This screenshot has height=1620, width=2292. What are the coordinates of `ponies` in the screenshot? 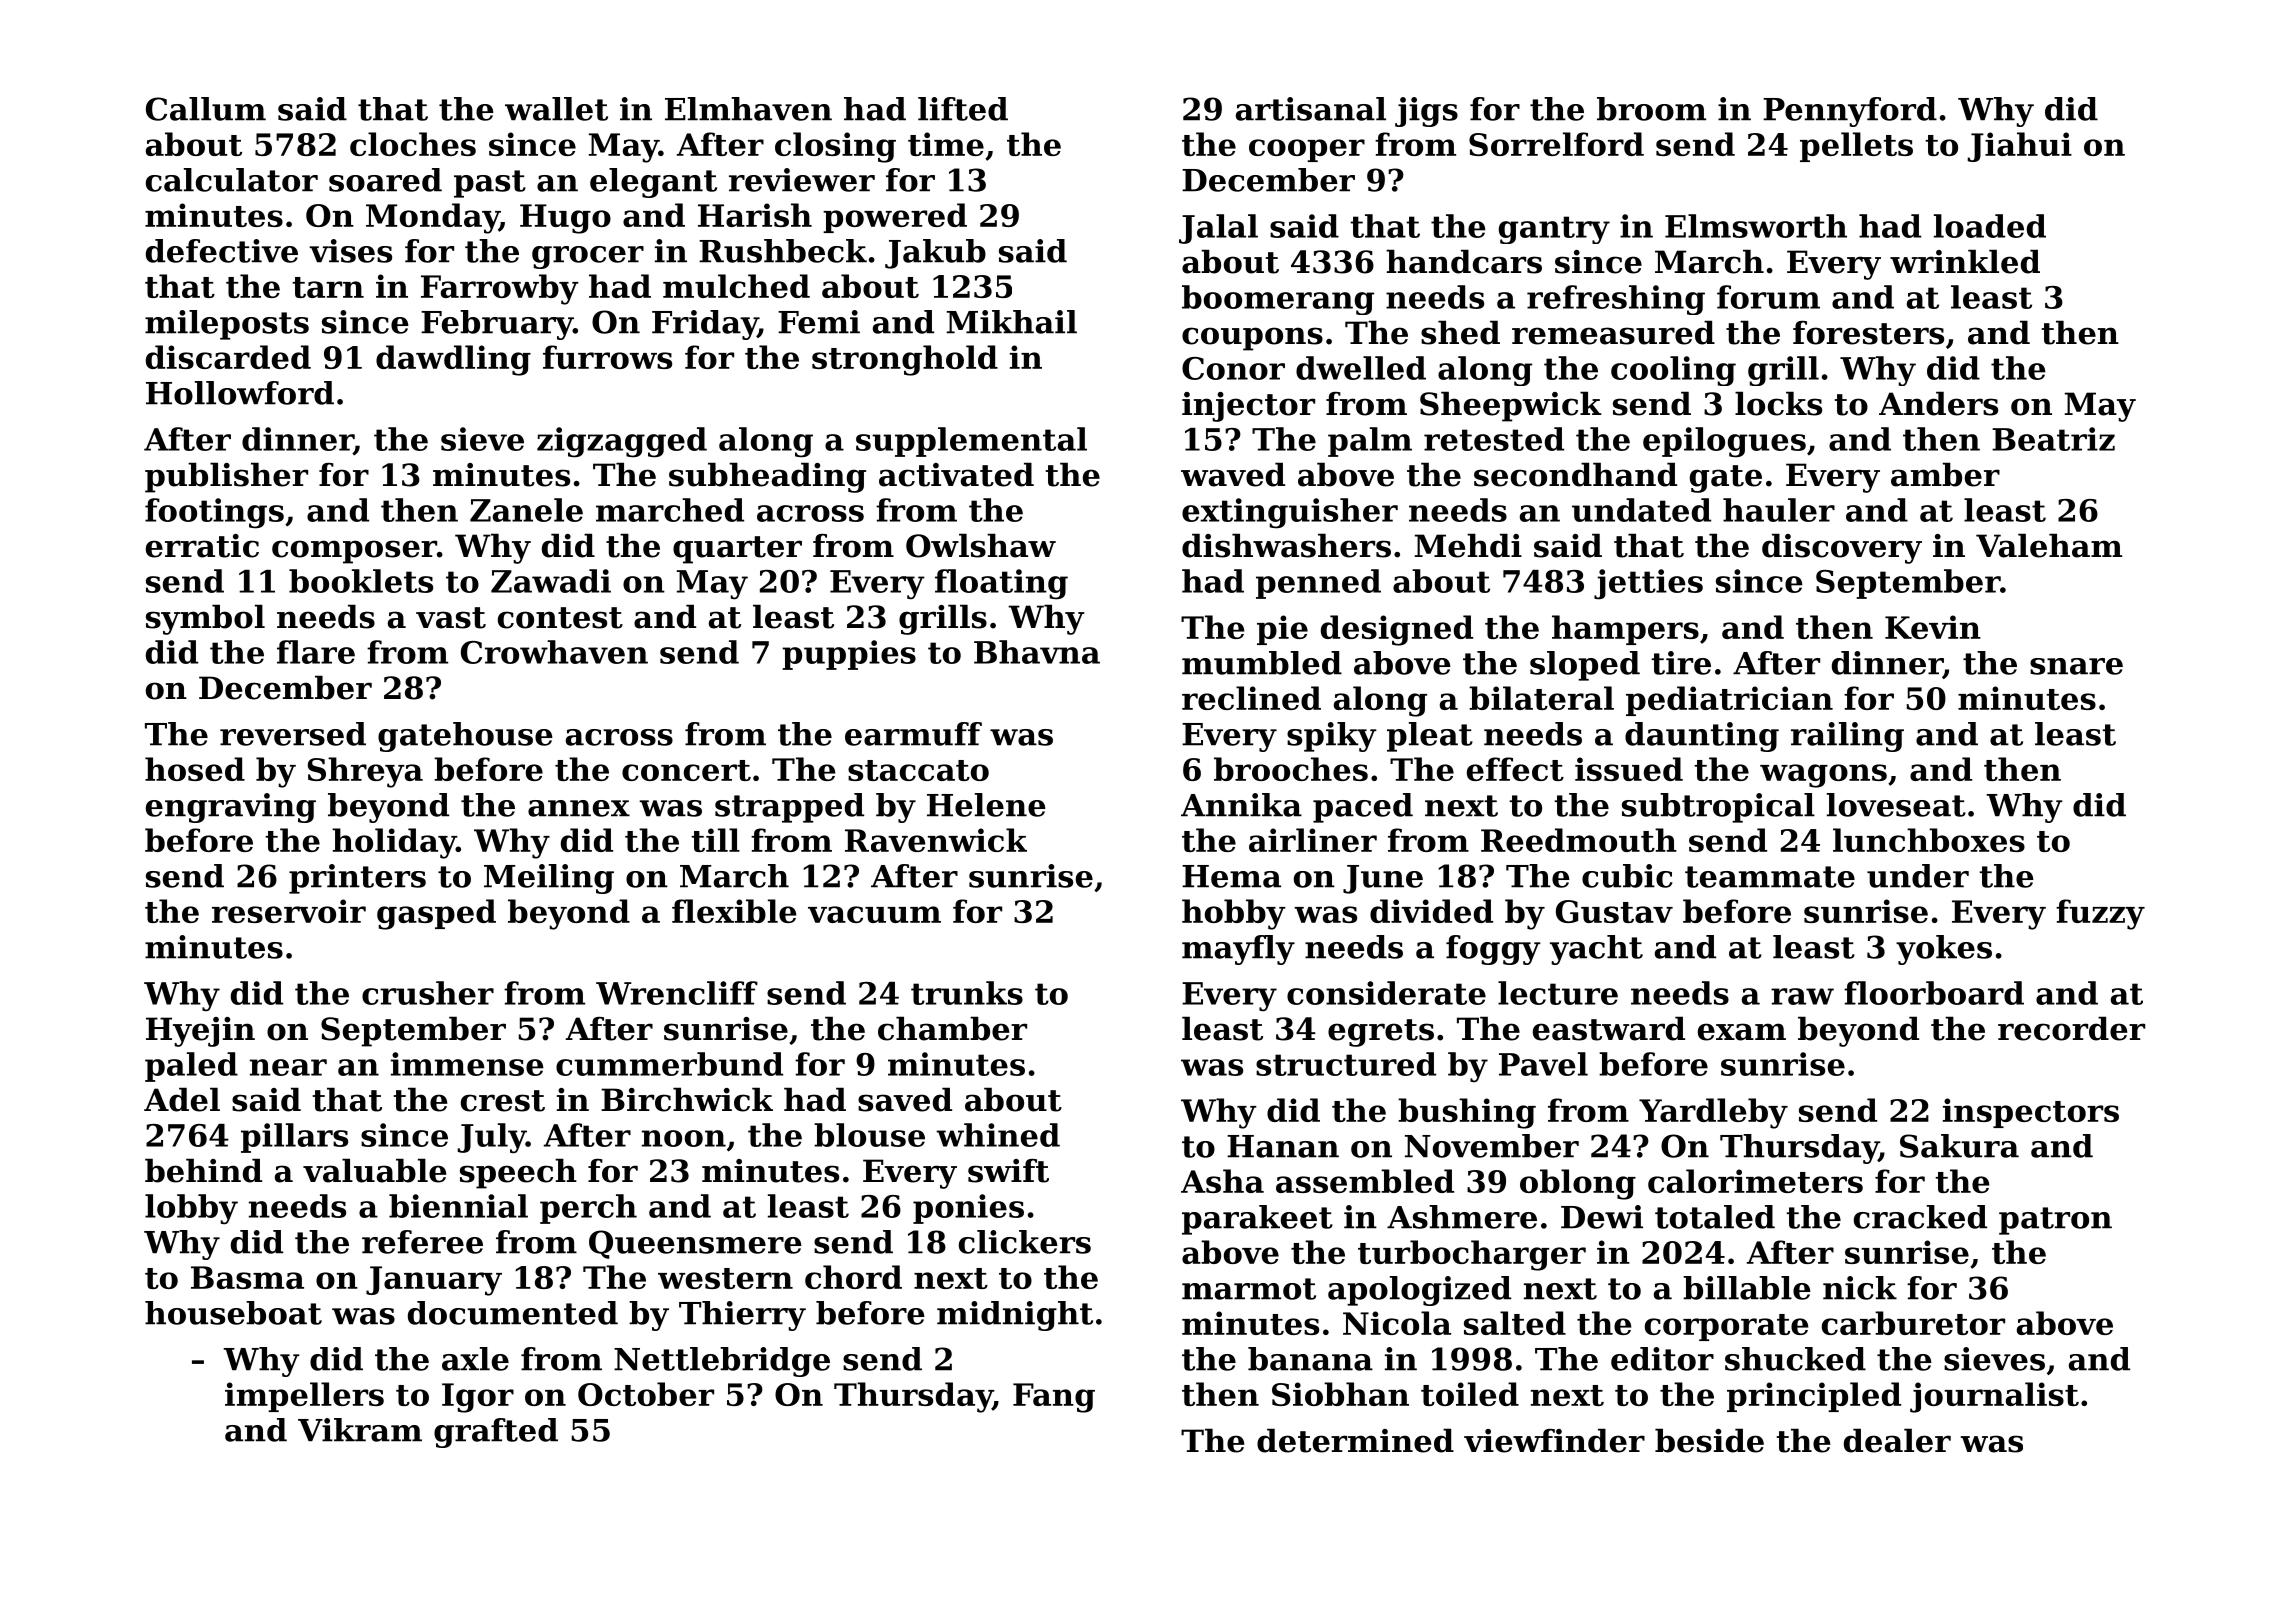 It's located at (968, 1209).
